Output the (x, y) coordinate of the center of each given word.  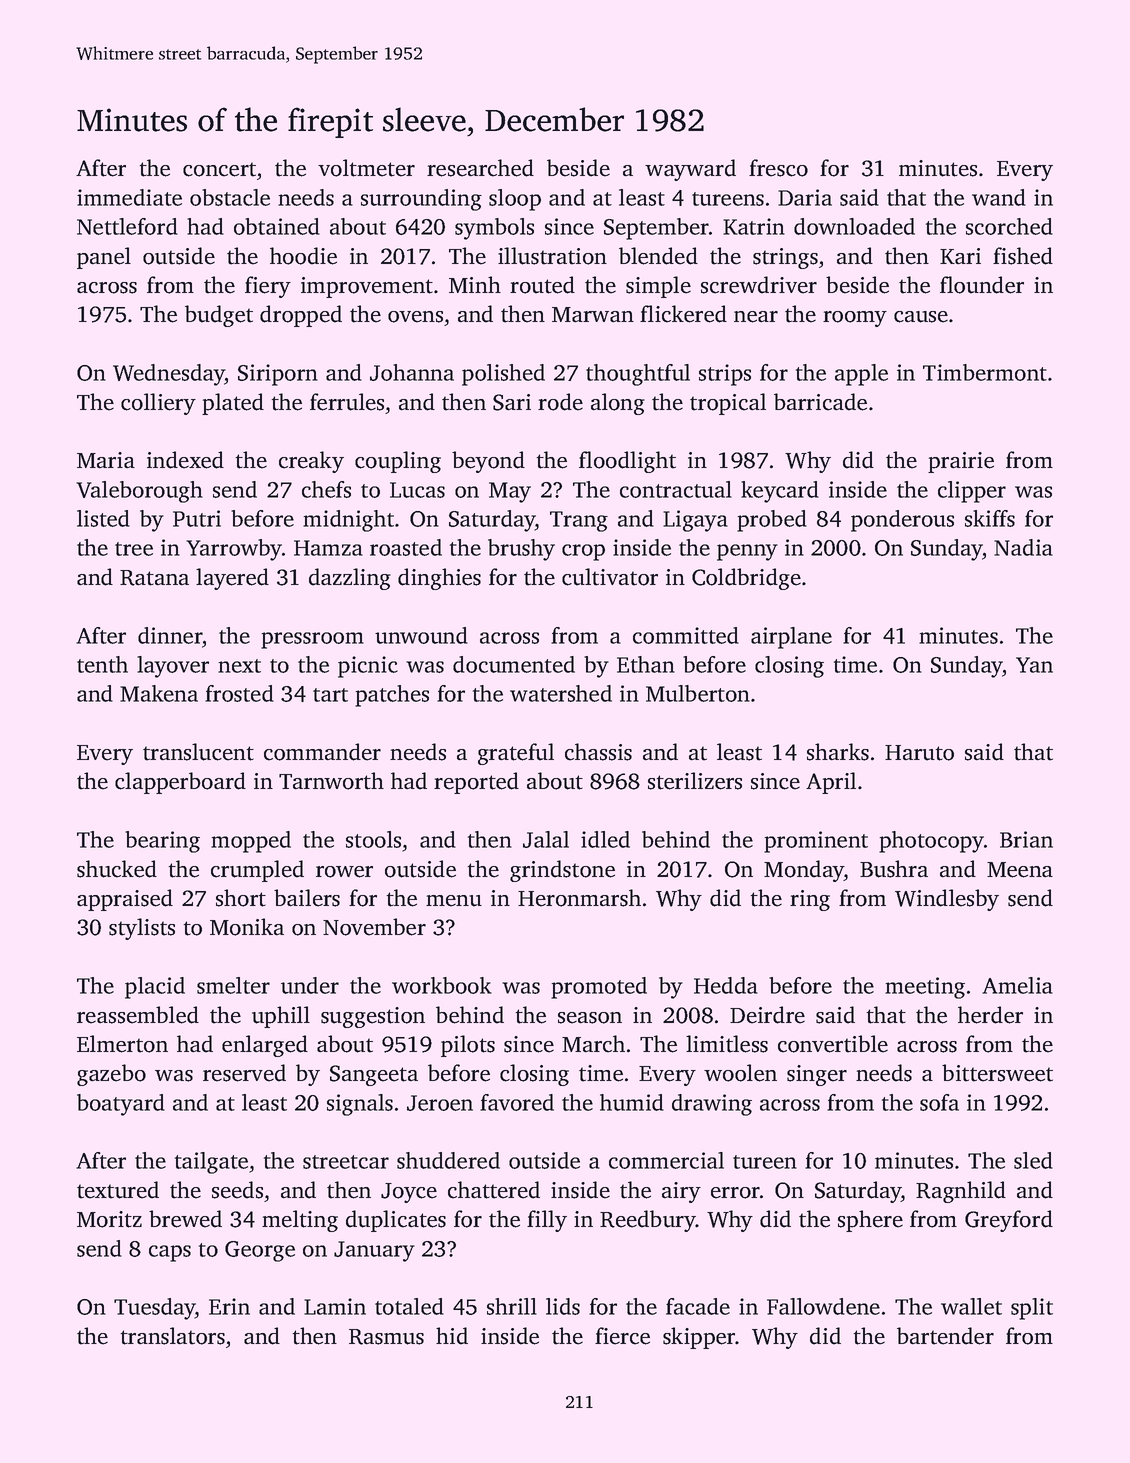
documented (514, 664)
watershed (561, 693)
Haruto (919, 753)
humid (632, 1102)
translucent (198, 752)
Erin (229, 1306)
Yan (1034, 665)
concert (219, 169)
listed (103, 518)
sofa (939, 1102)
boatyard (121, 1105)
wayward (690, 170)
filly (547, 1221)
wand (999, 197)
